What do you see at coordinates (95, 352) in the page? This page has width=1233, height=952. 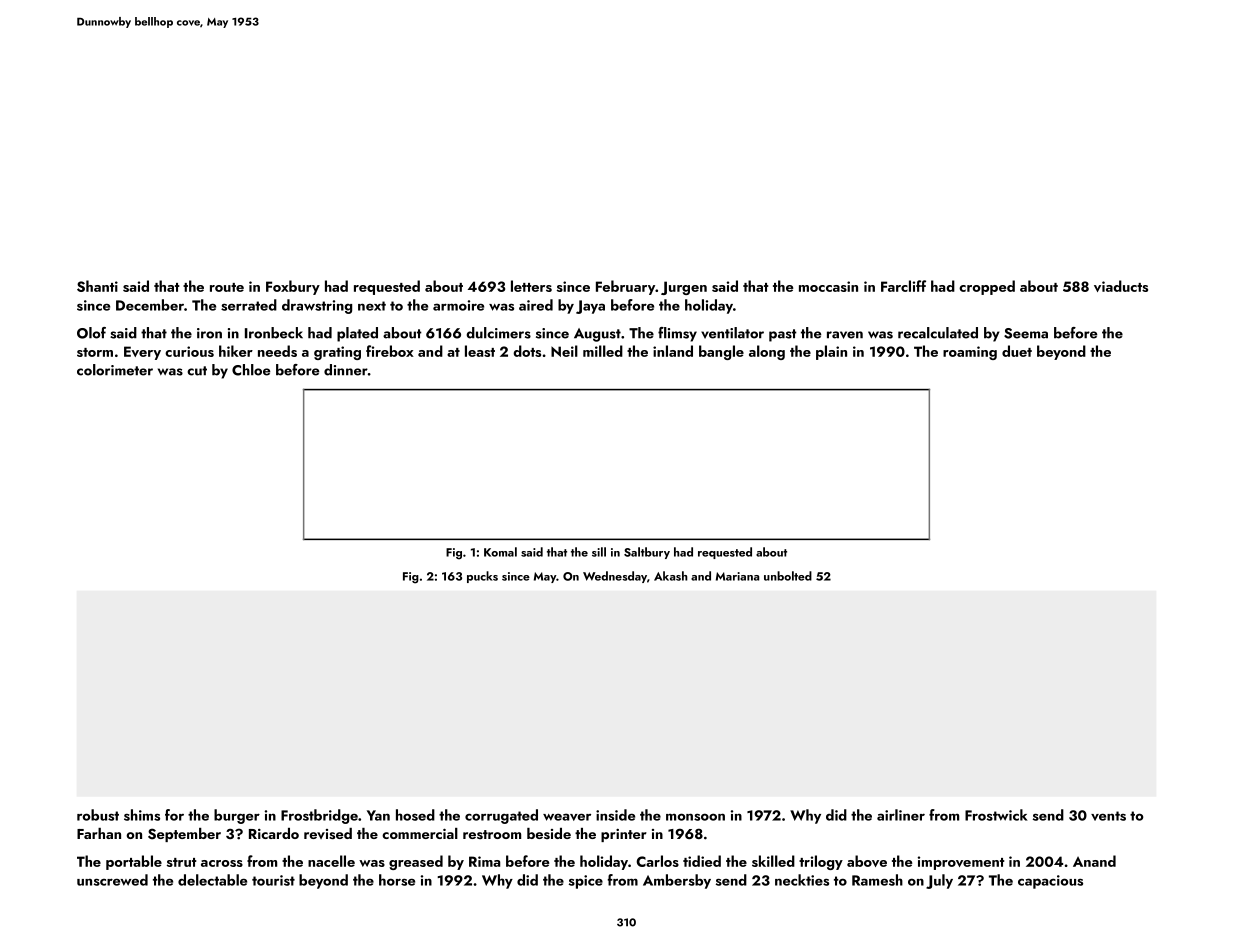 I see `storm` at bounding box center [95, 352].
